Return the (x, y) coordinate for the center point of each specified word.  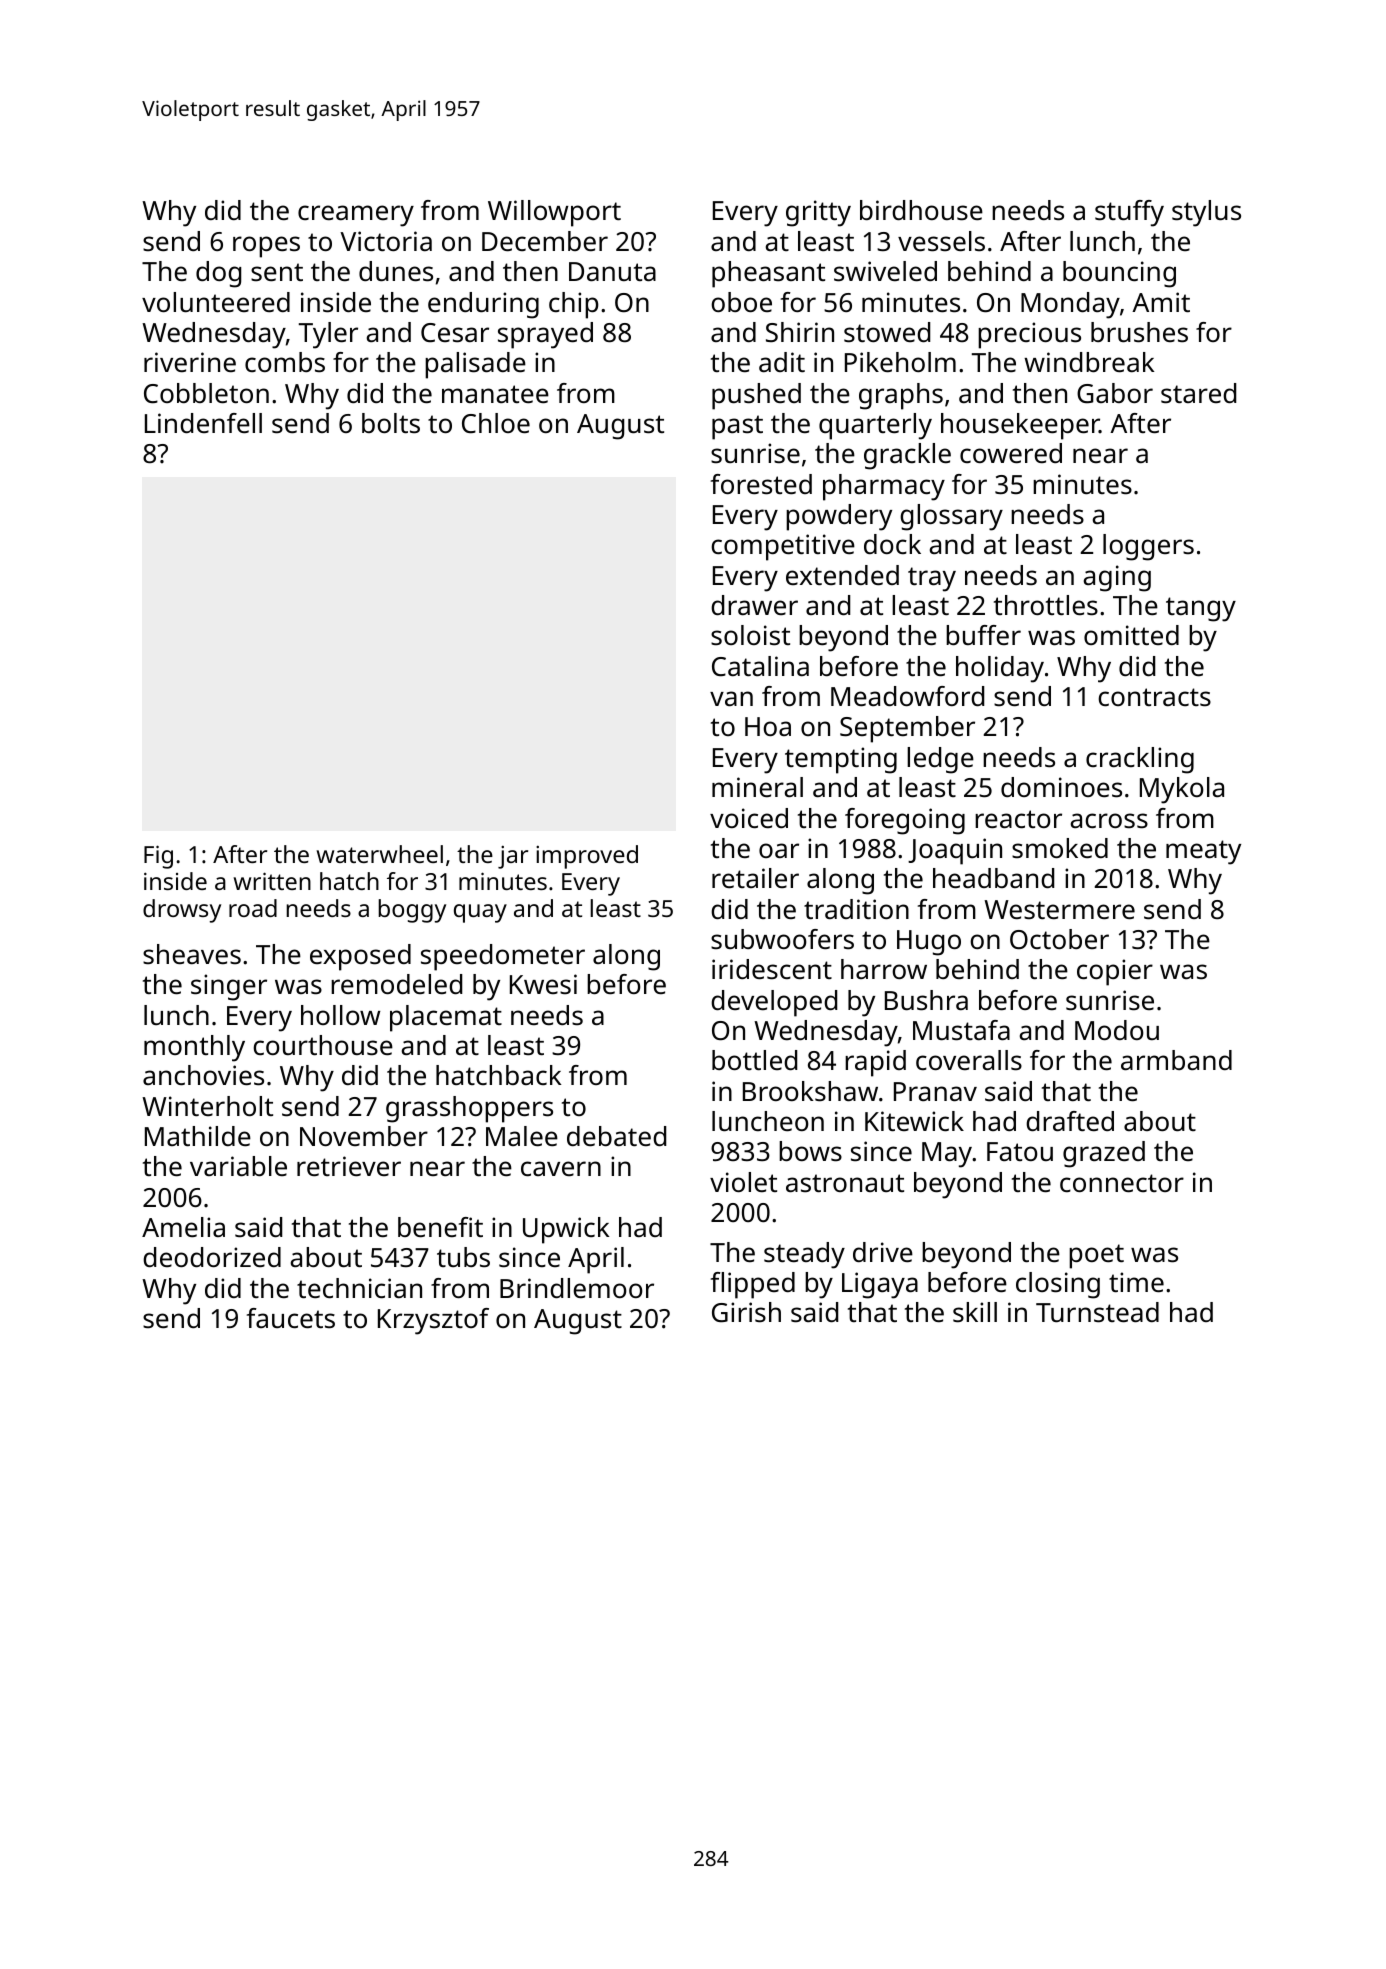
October (1059, 939)
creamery (356, 216)
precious (1029, 335)
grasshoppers (469, 1109)
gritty (818, 213)
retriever (349, 1166)
